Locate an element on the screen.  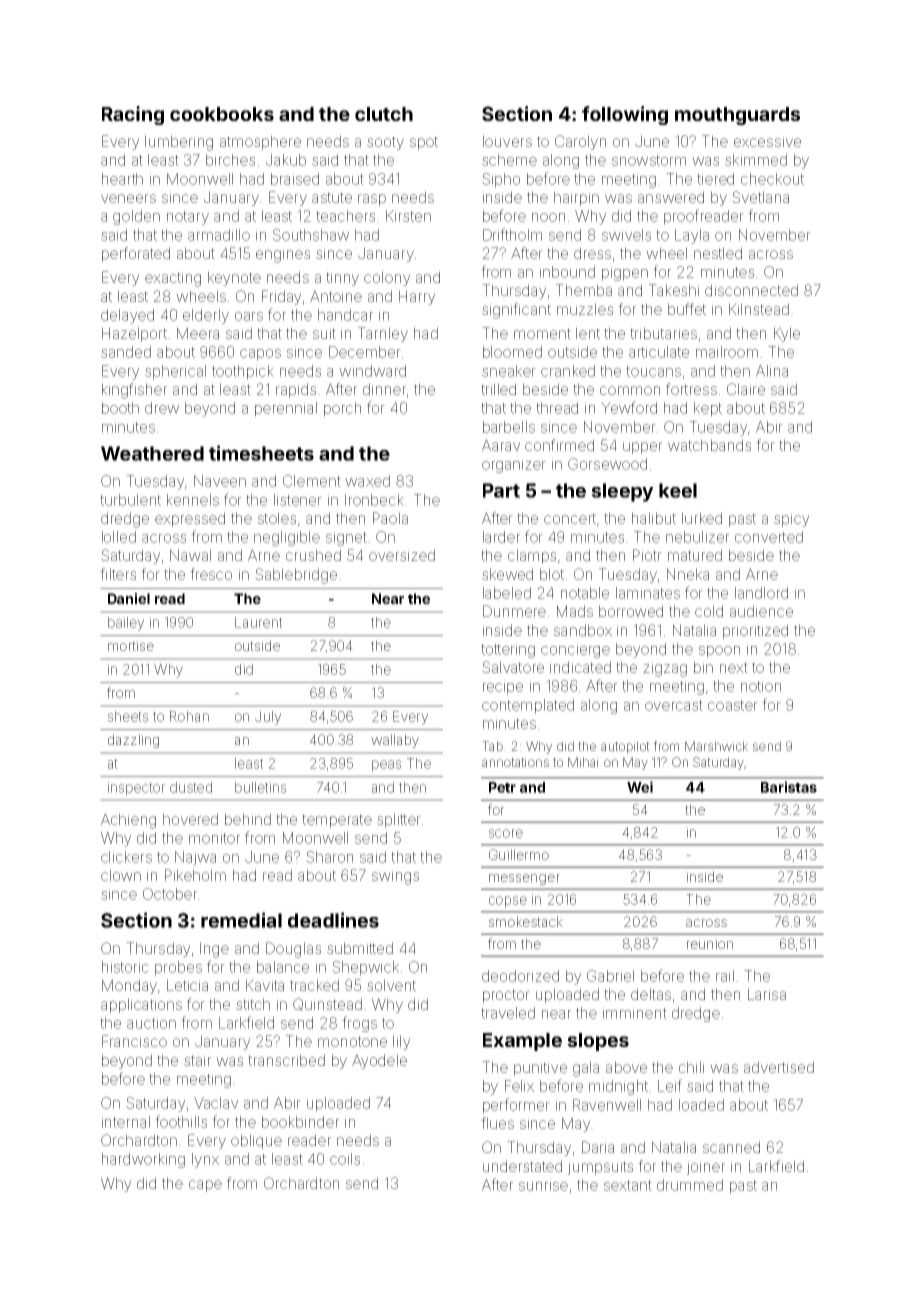
clutch is located at coordinates (384, 114).
